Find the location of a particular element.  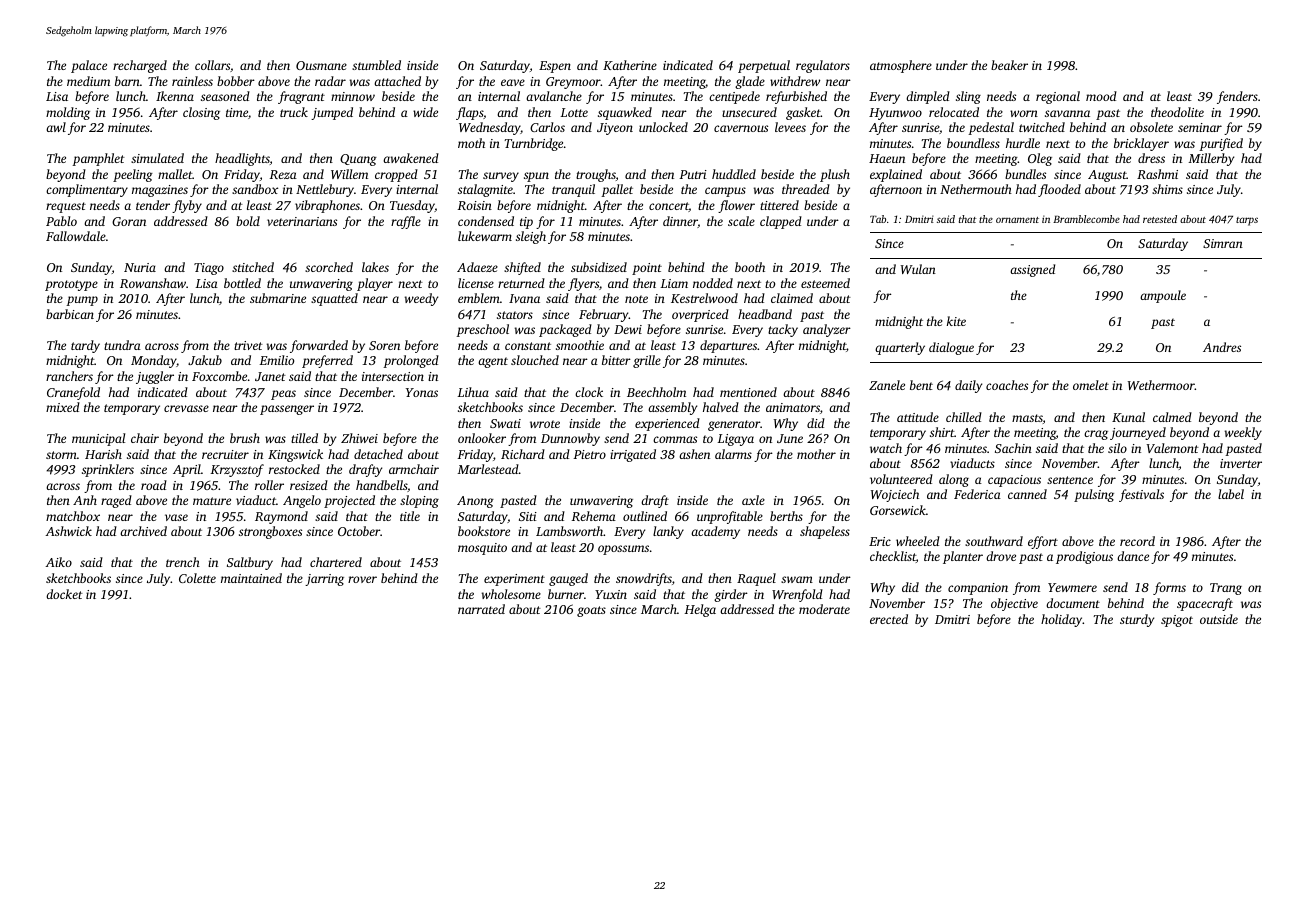

purified is located at coordinates (1221, 144).
